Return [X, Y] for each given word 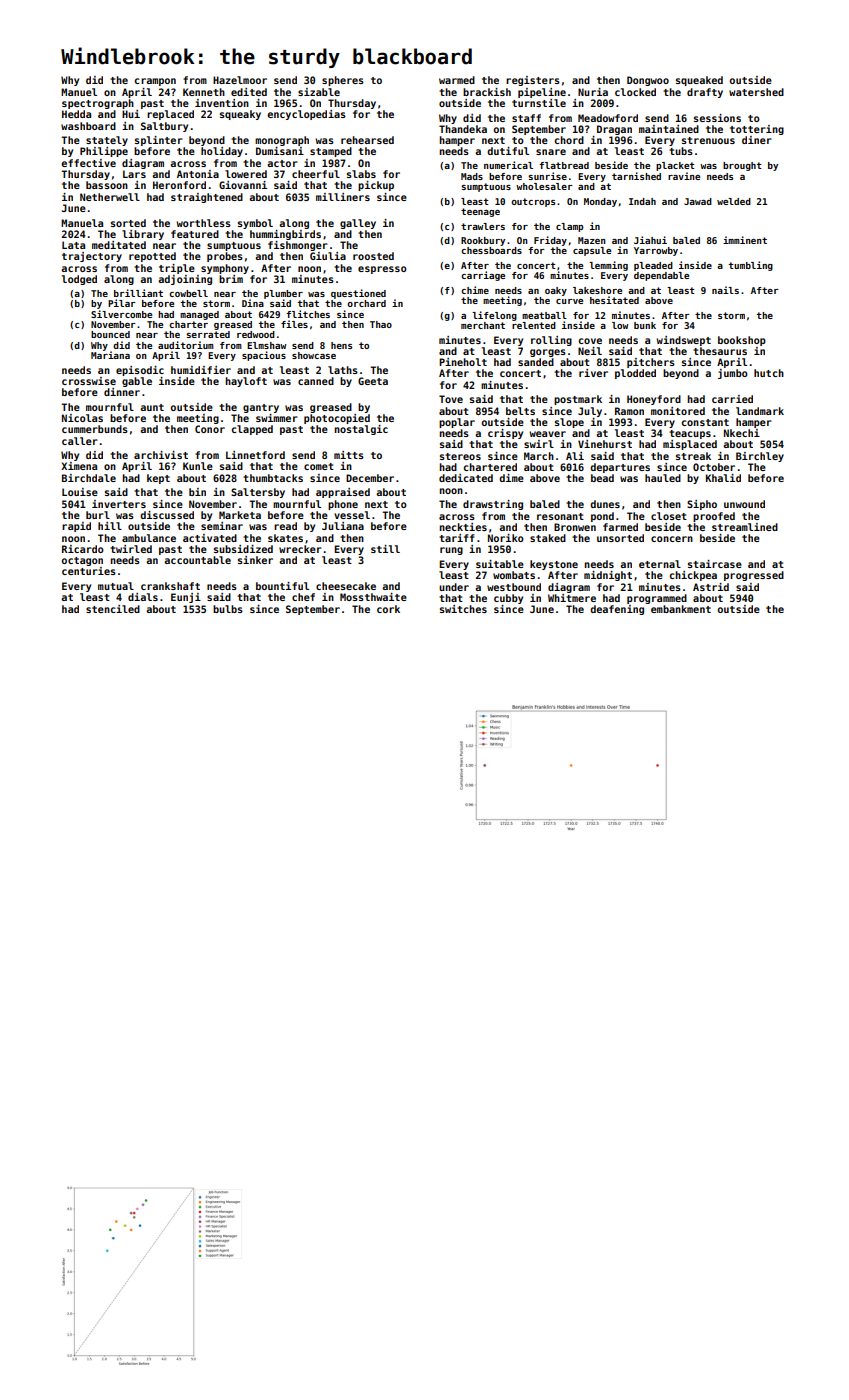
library [143, 235]
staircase [715, 564]
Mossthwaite [373, 597]
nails [725, 290]
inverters [119, 504]
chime [475, 290]
